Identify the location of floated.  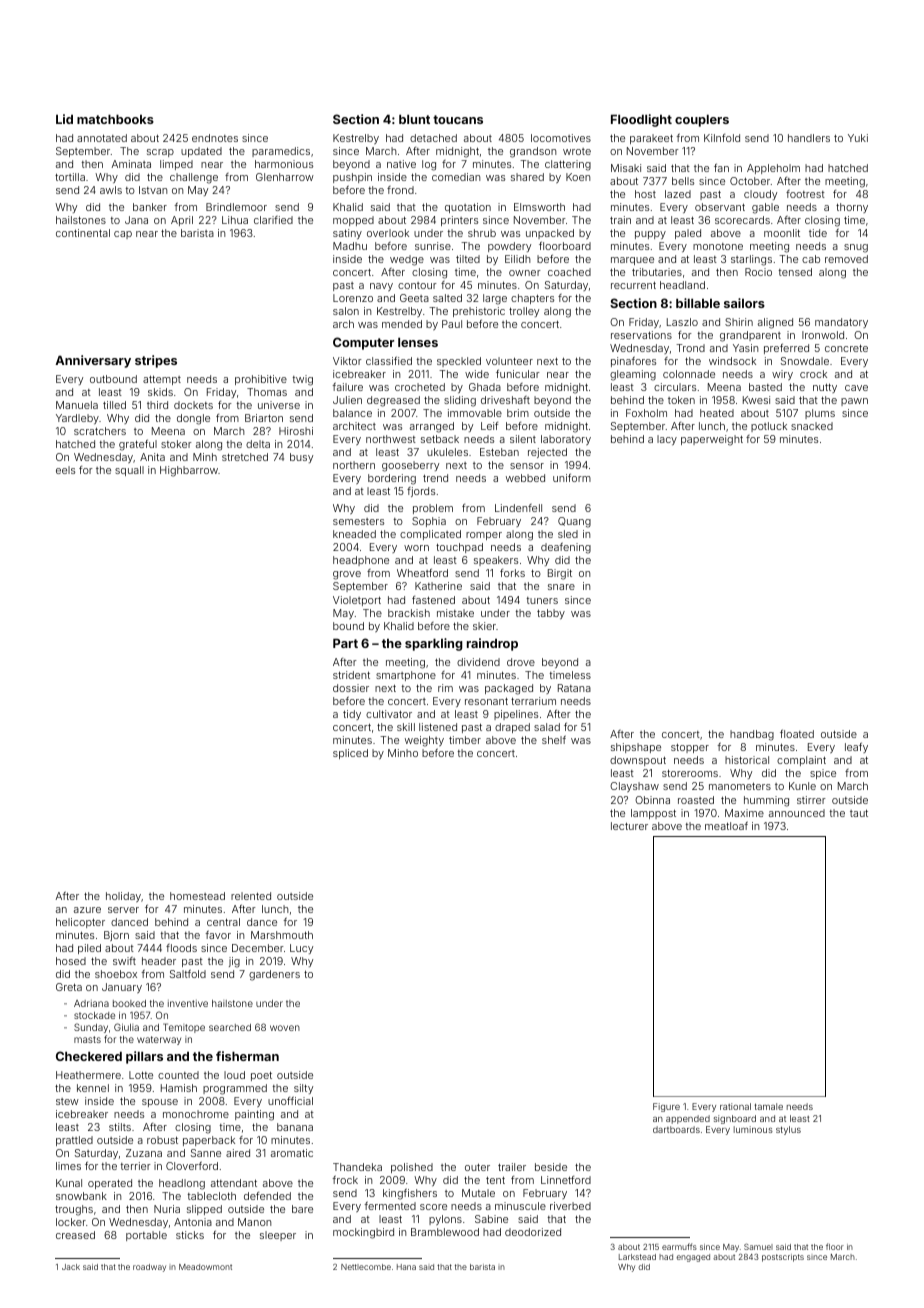
(797, 733).
